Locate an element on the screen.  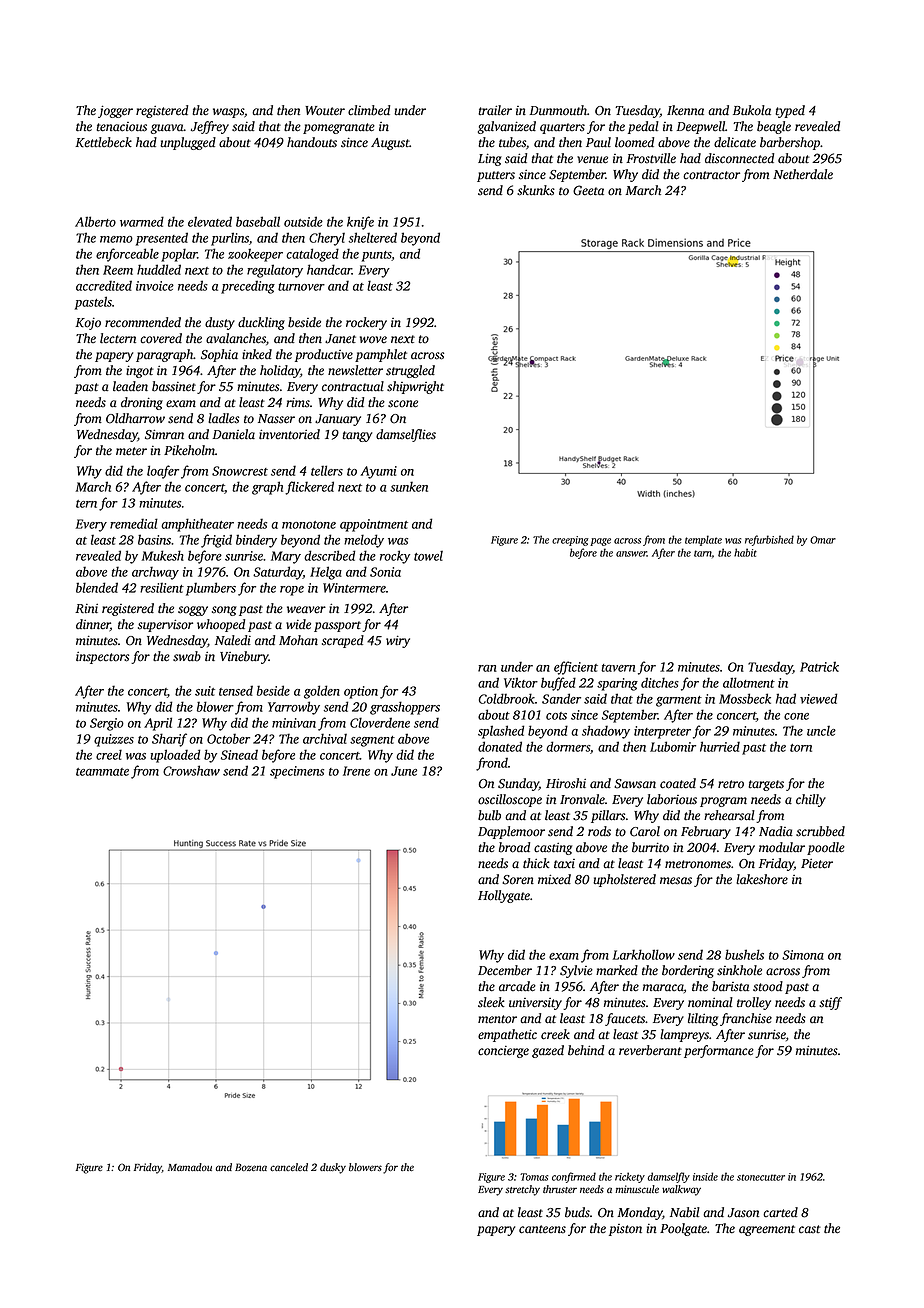
teammate is located at coordinates (102, 772).
